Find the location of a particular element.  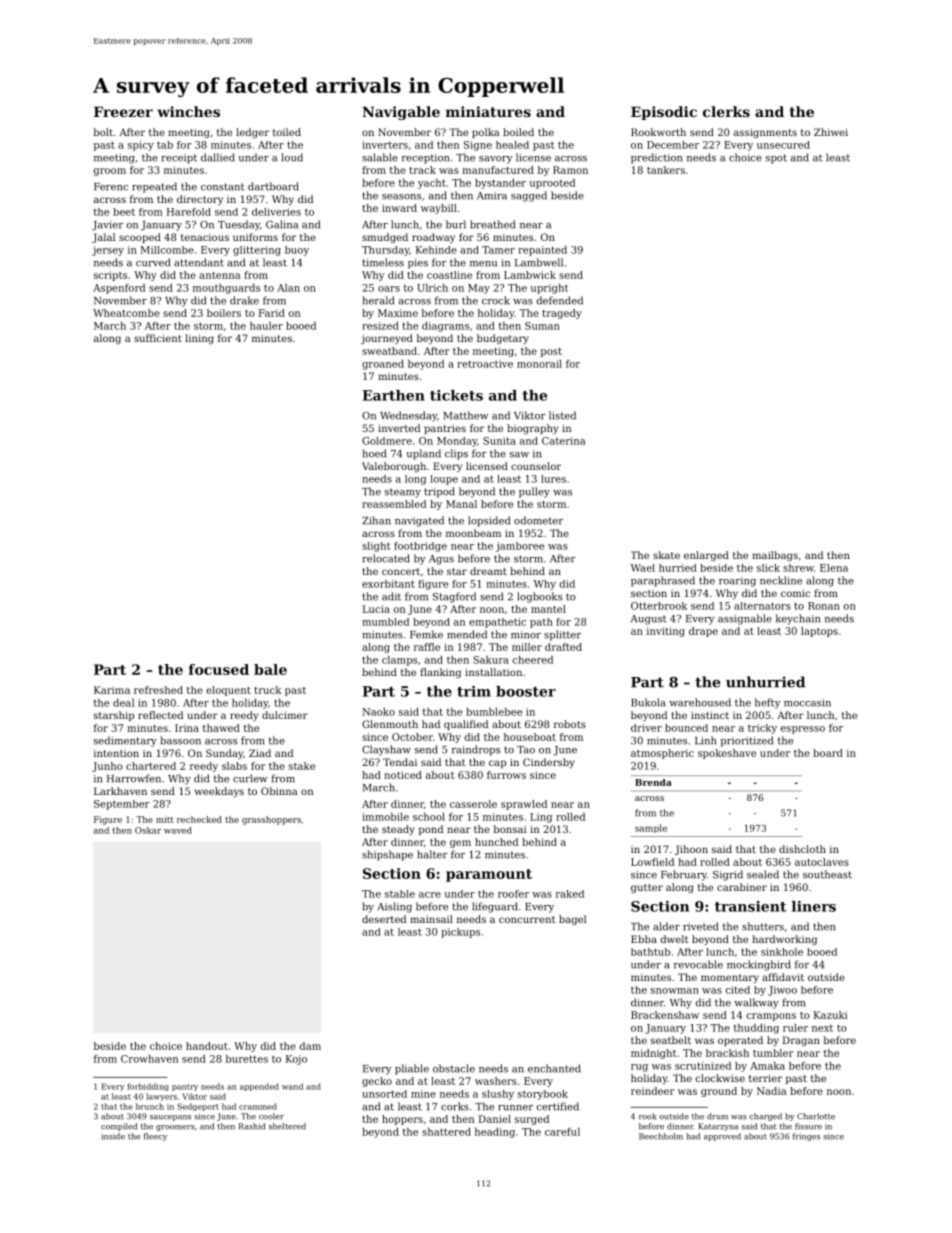

fleecy is located at coordinates (155, 1137).
